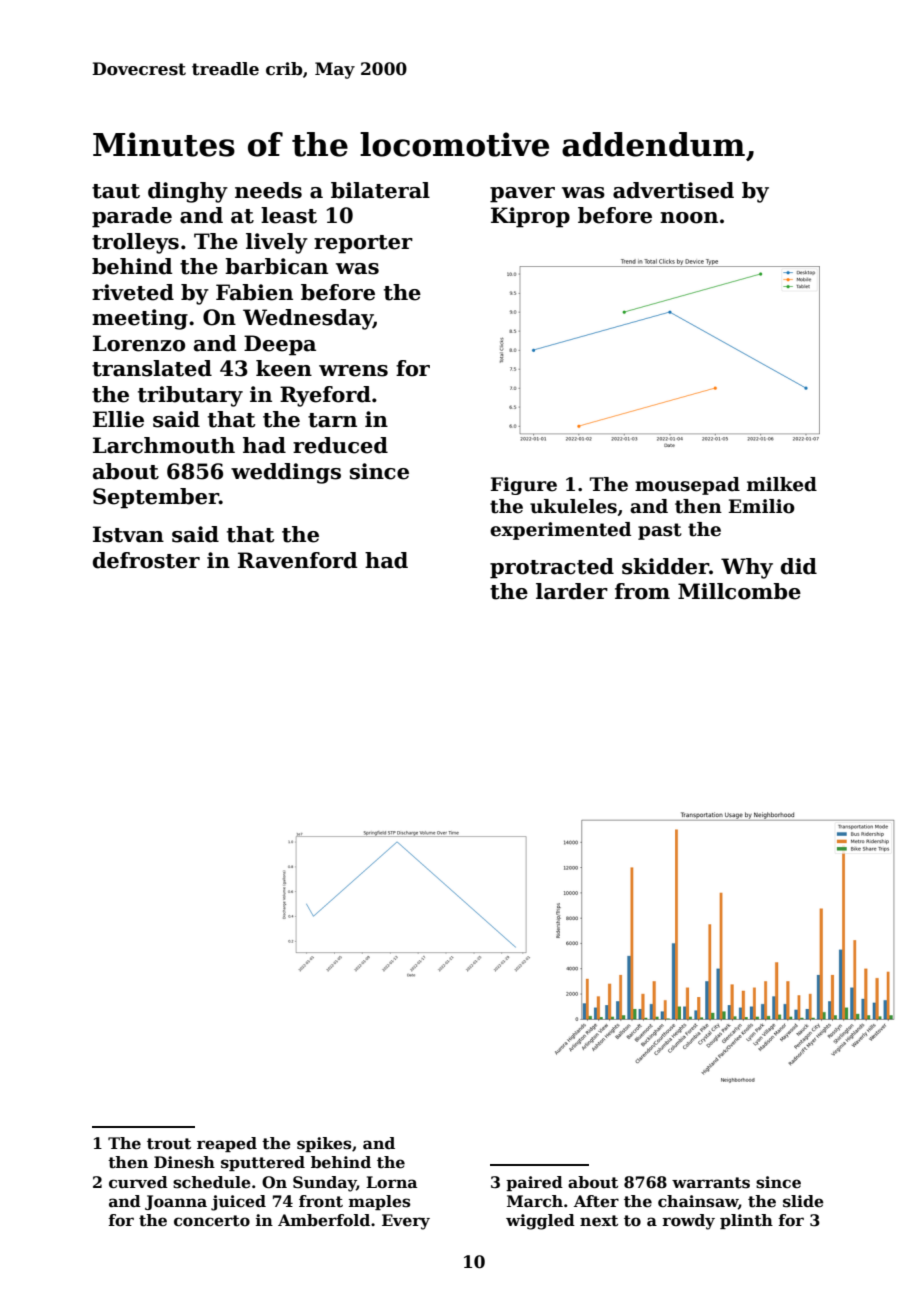 The width and height of the document is (924, 1311). Describe the element at coordinates (169, 1144) in the document. I see `trout` at that location.
